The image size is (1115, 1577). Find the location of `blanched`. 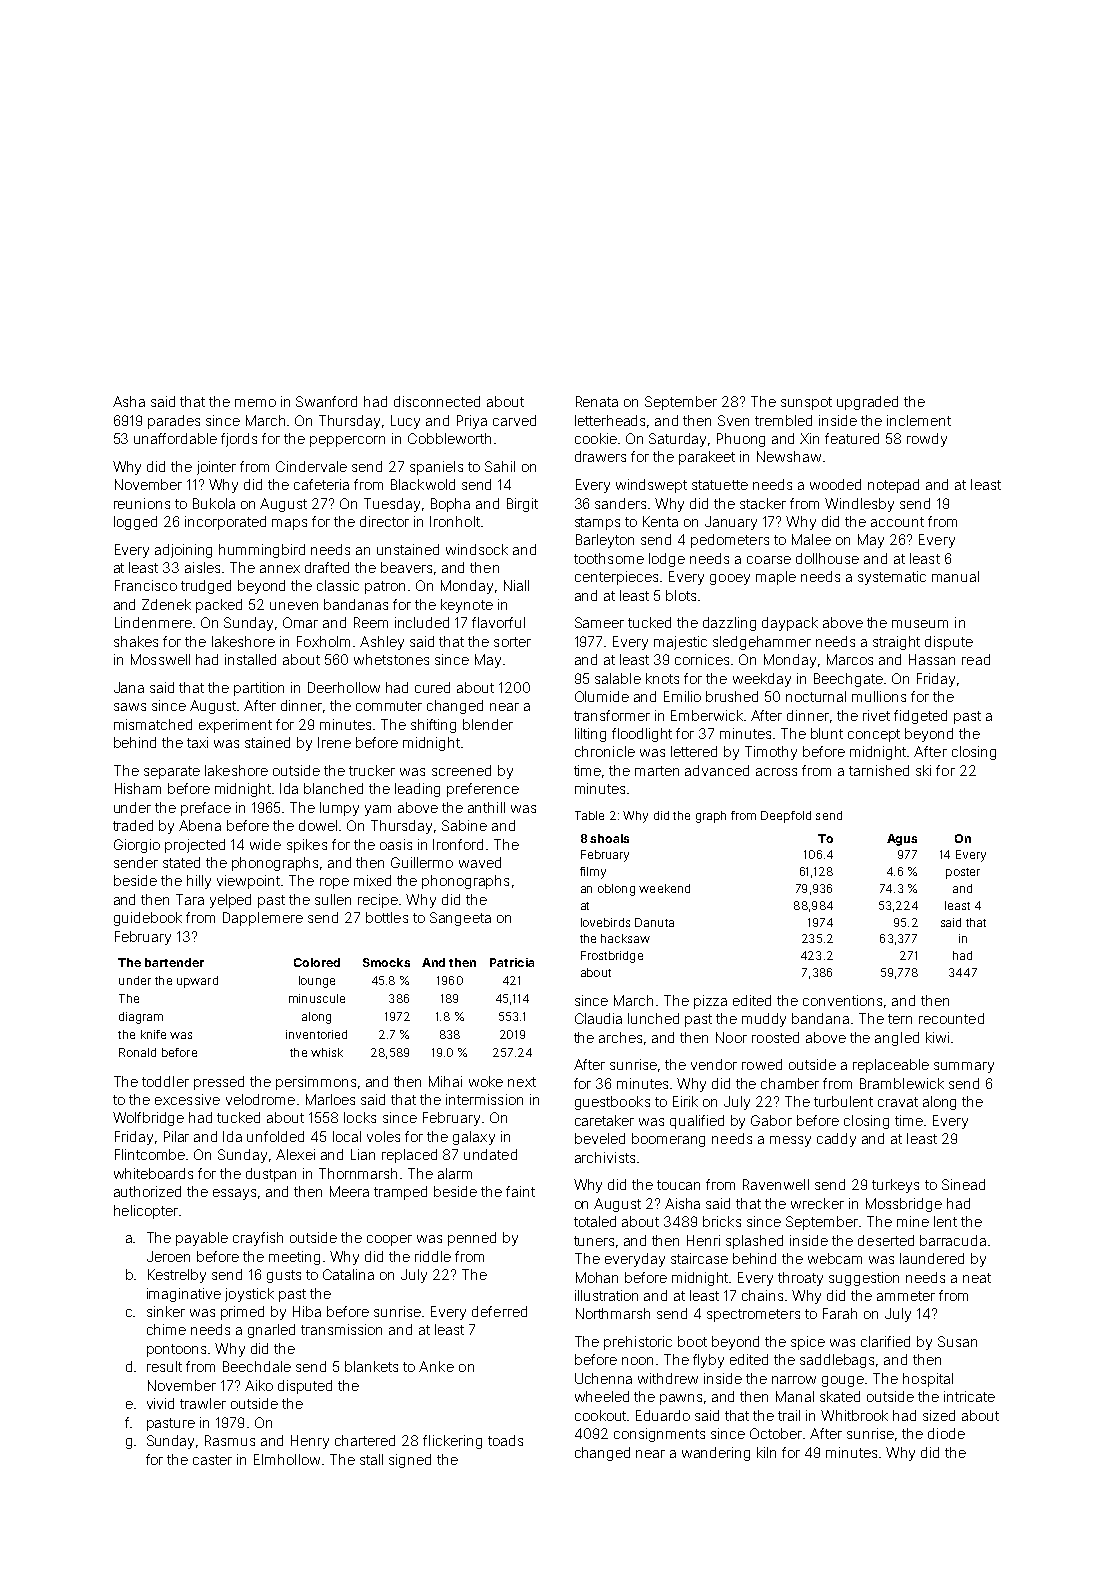

blanched is located at coordinates (333, 788).
